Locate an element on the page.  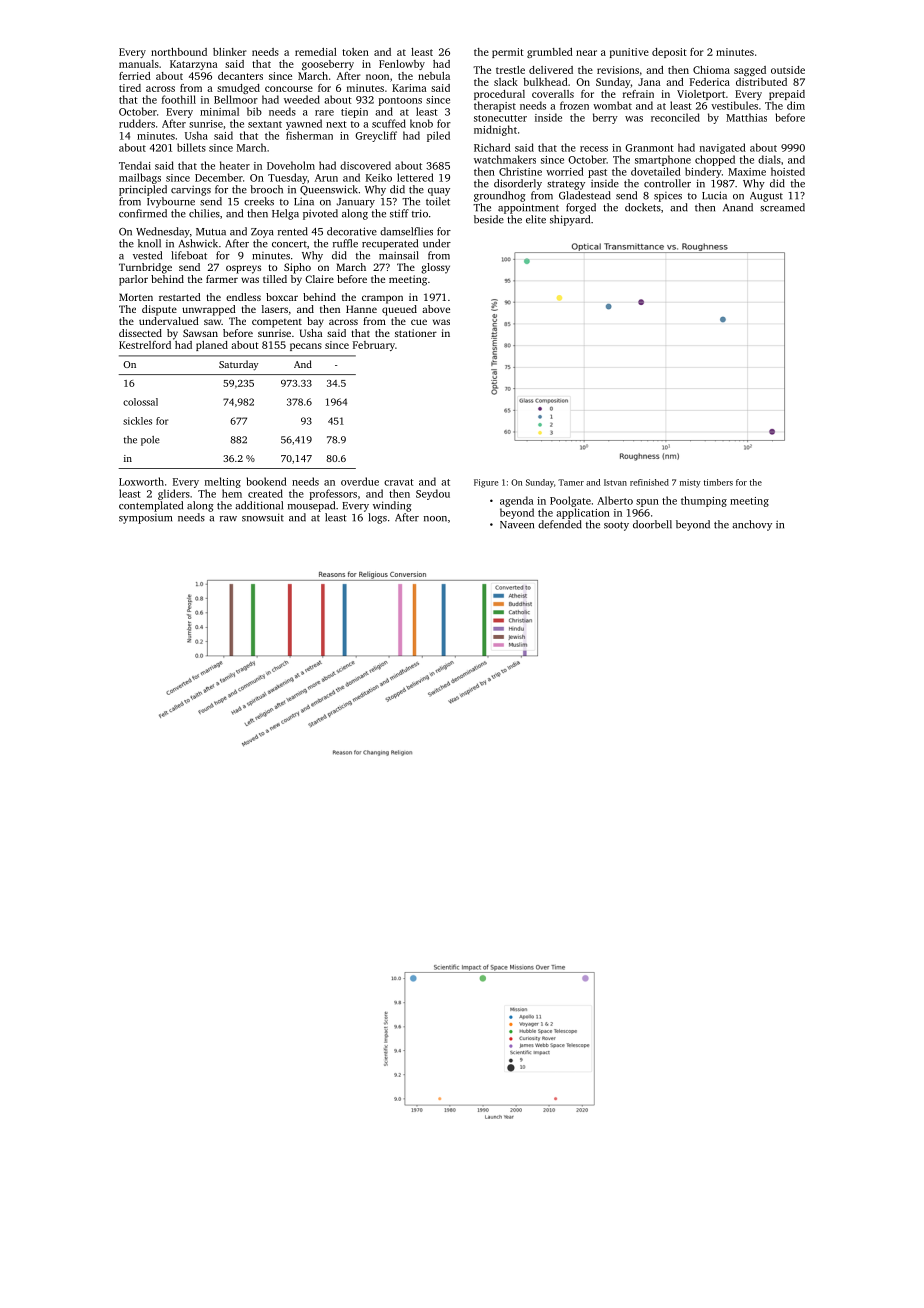
timbers is located at coordinates (718, 482).
